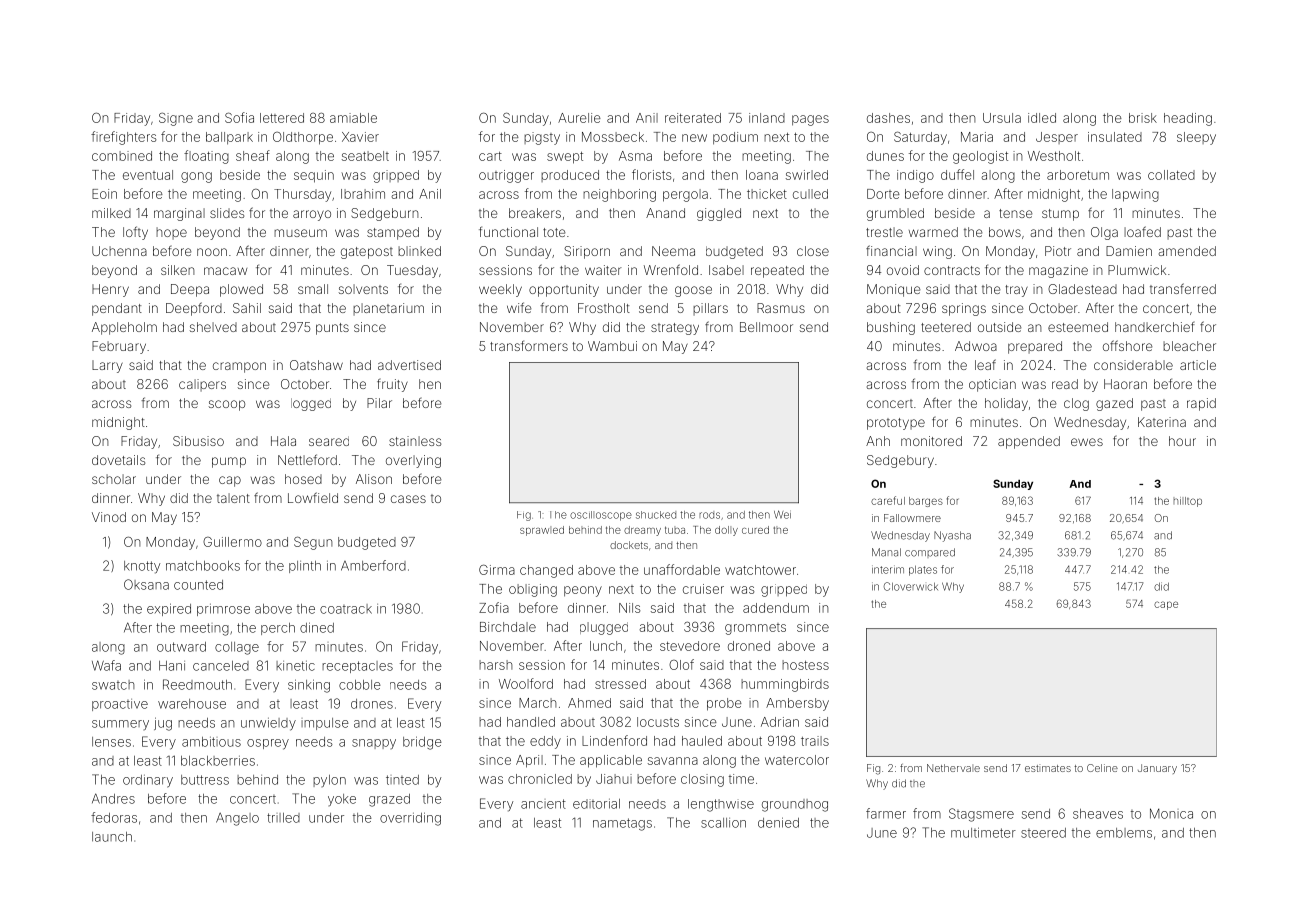  I want to click on launch, so click(112, 837).
